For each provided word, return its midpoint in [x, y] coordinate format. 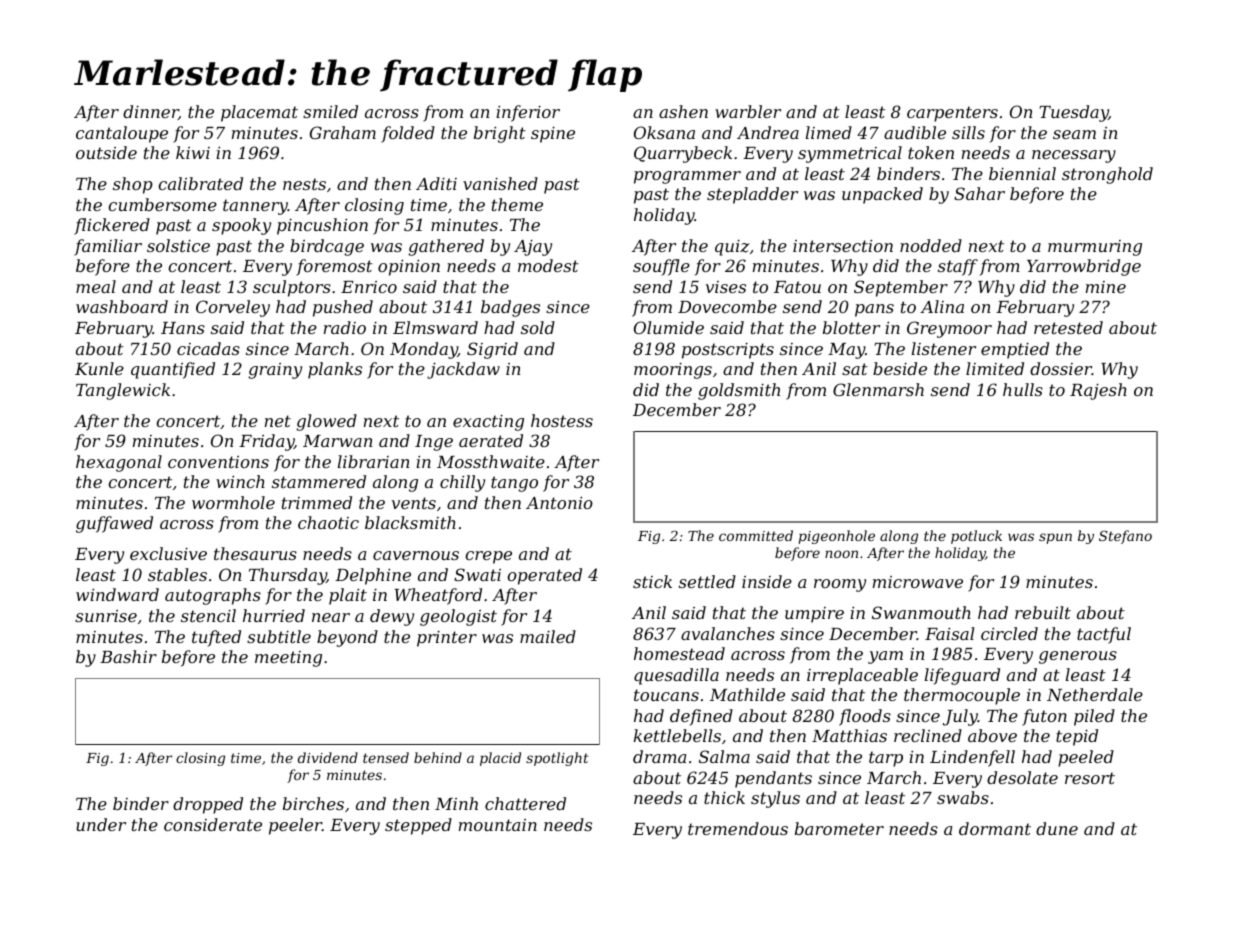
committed [756, 535]
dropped [208, 805]
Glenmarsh [878, 389]
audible [915, 132]
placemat [259, 113]
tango [514, 484]
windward [117, 594]
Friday [266, 442]
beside [900, 368]
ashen [683, 111]
